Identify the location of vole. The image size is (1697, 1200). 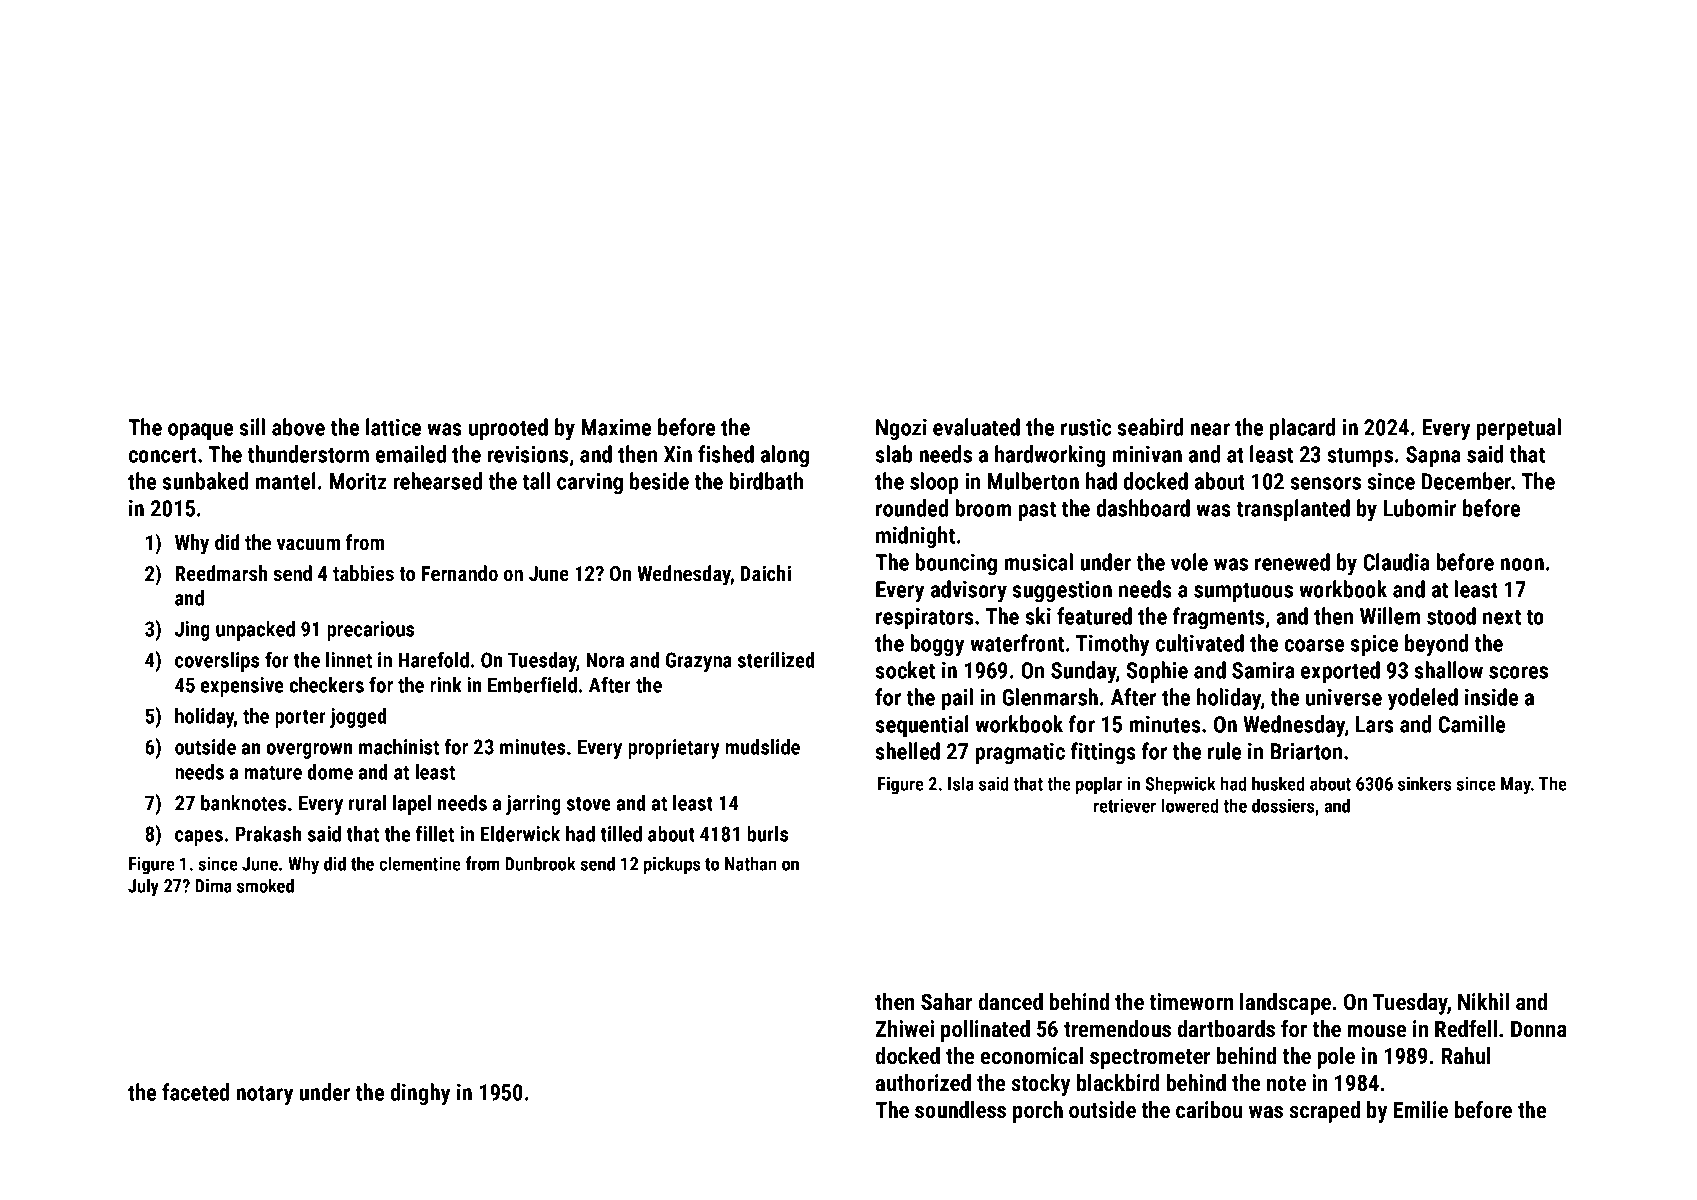
(1189, 562).
